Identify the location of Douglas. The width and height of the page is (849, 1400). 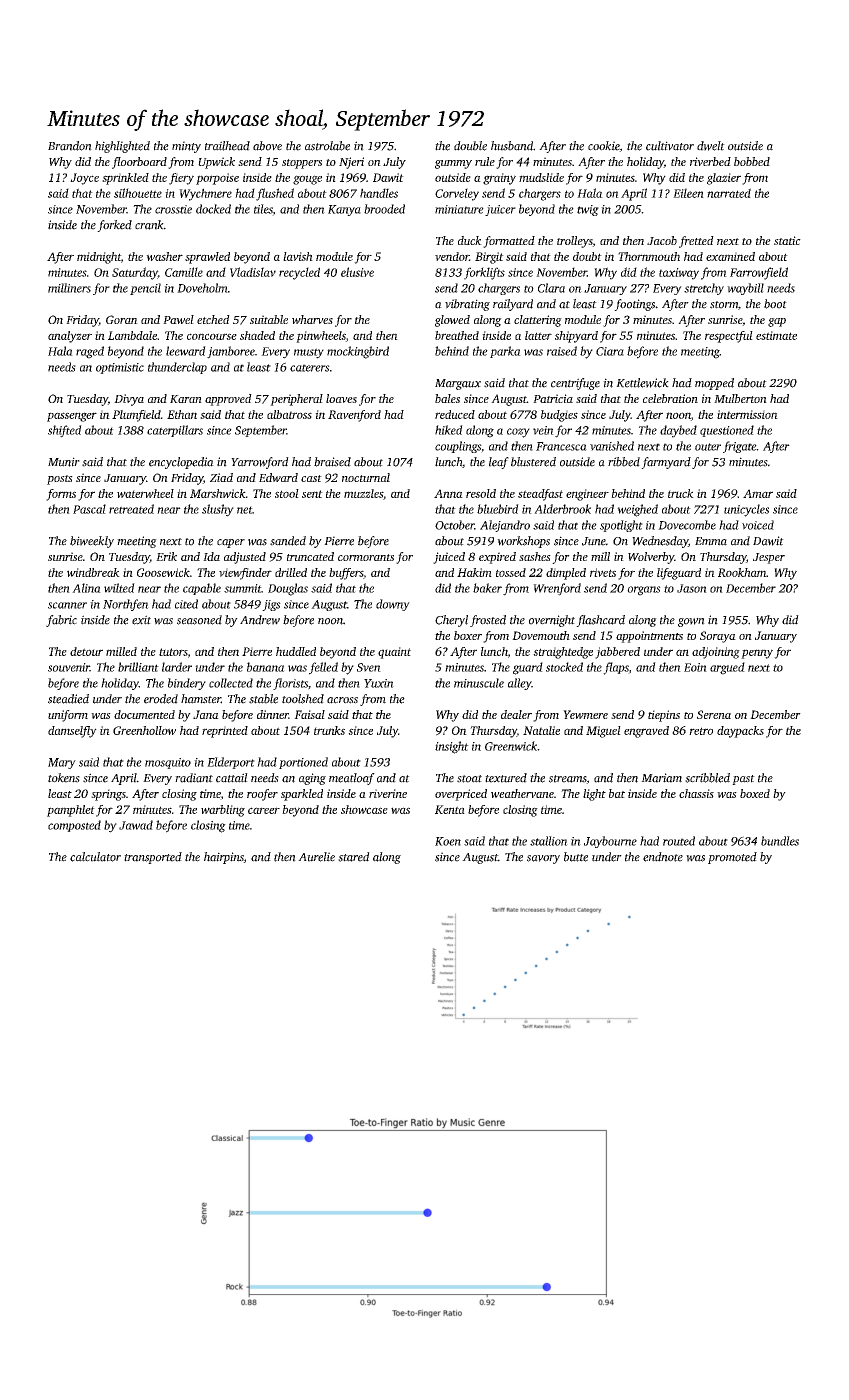
(288, 589).
